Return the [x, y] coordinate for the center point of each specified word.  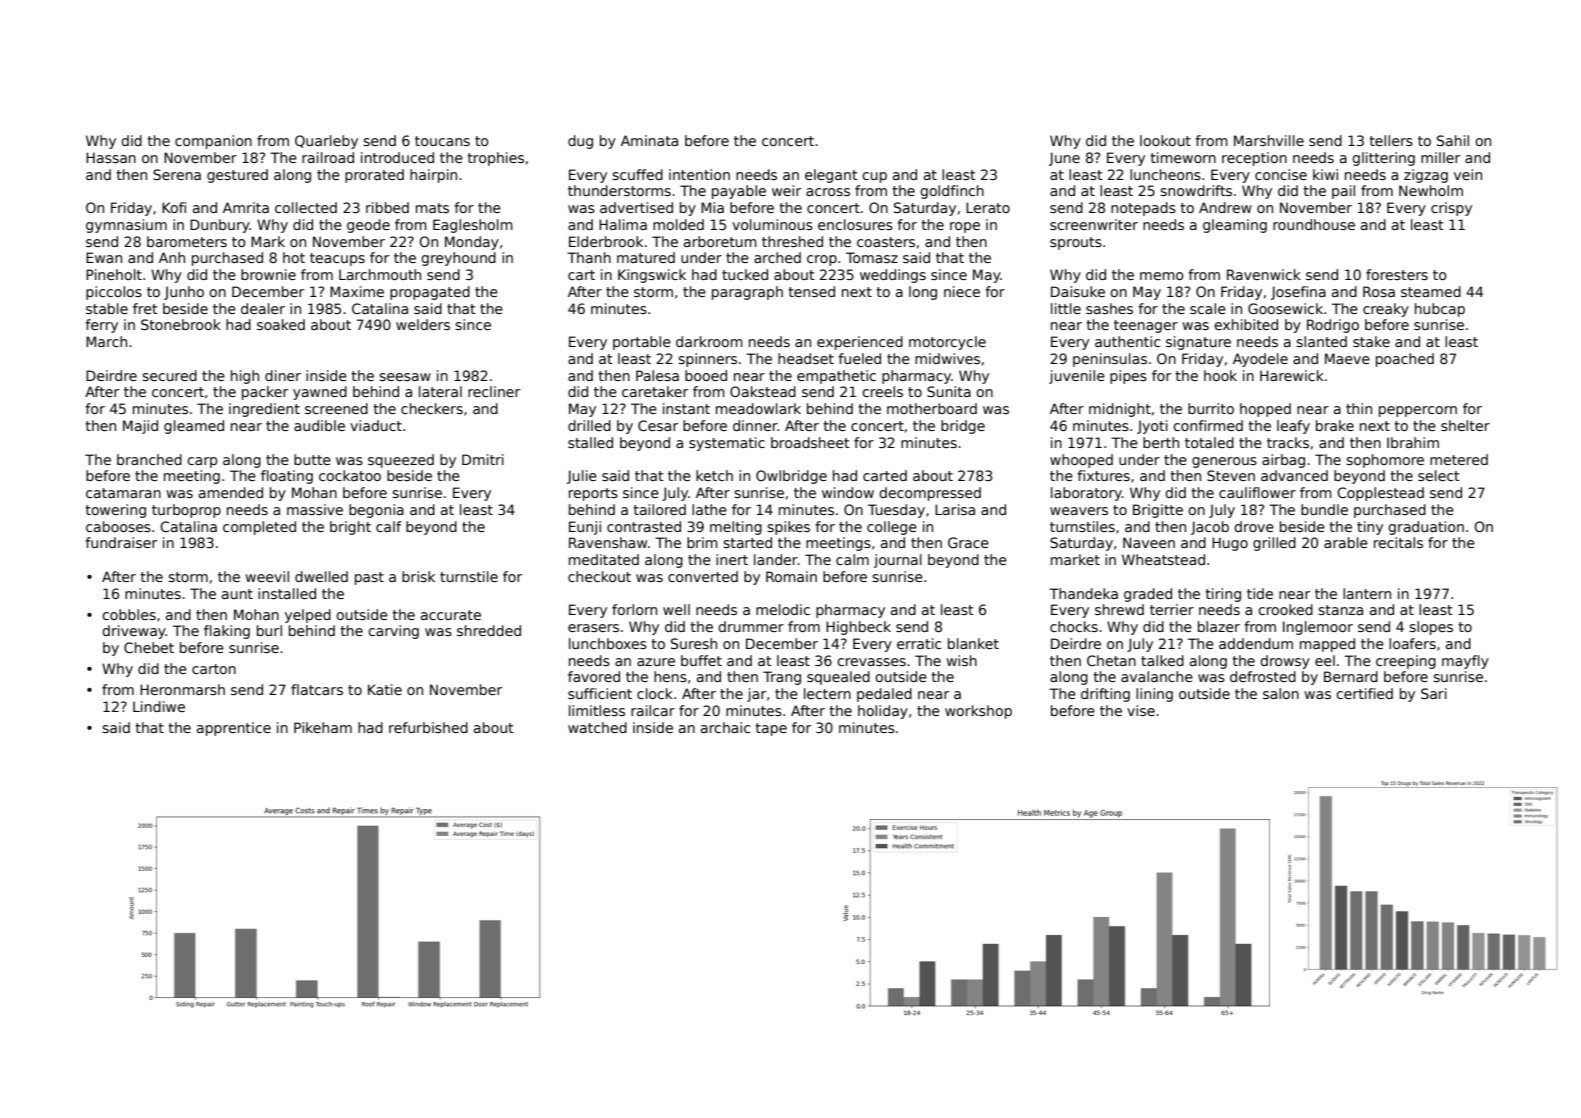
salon [1281, 693]
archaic [725, 727]
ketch [714, 475]
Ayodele [1260, 360]
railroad [328, 157]
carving [393, 632]
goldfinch [952, 192]
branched [149, 459]
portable [642, 343]
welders [423, 324]
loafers [1412, 643]
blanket [973, 643]
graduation [1426, 528]
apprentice [234, 729]
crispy [1451, 209]
